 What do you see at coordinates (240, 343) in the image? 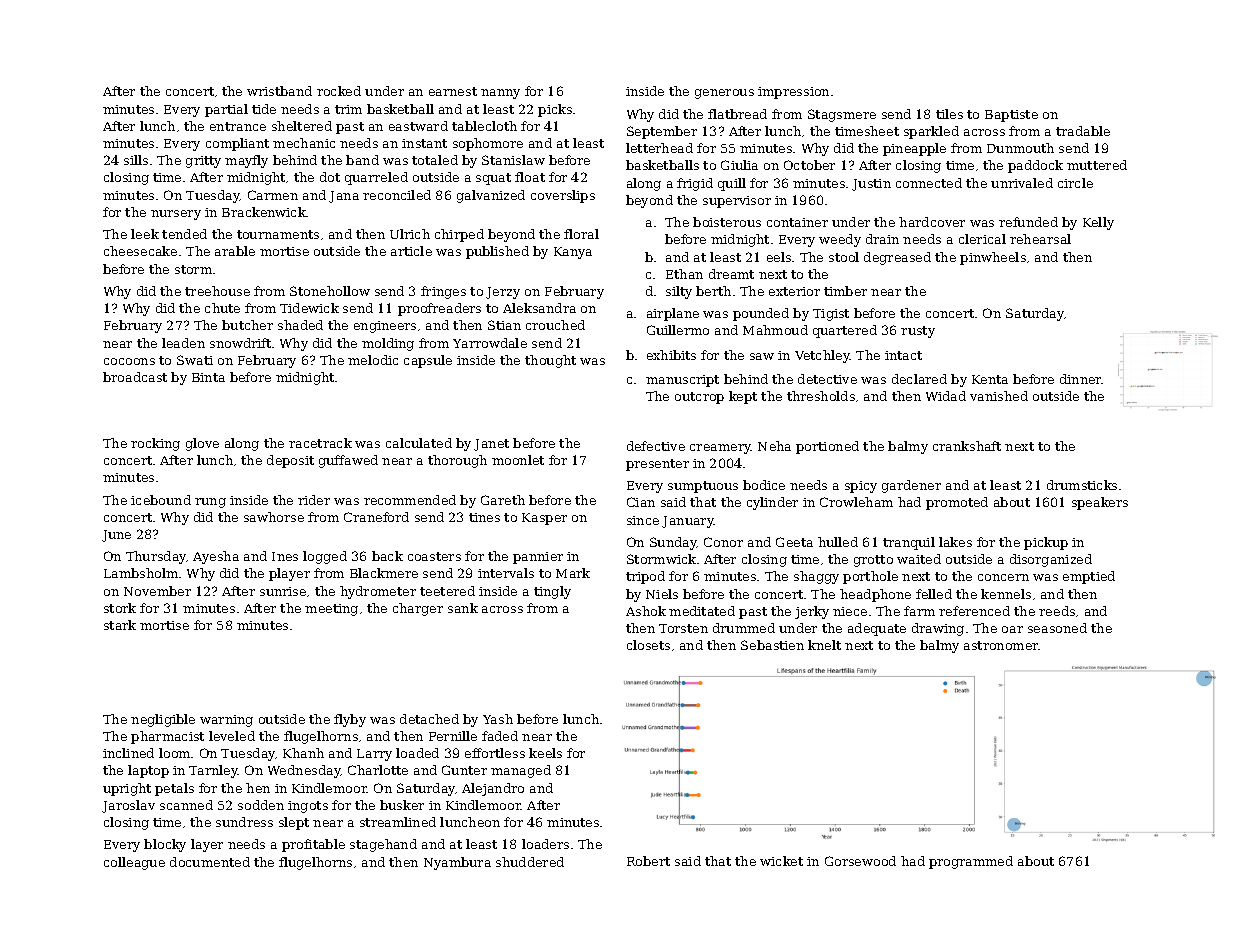
I see `snowdrift` at bounding box center [240, 343].
